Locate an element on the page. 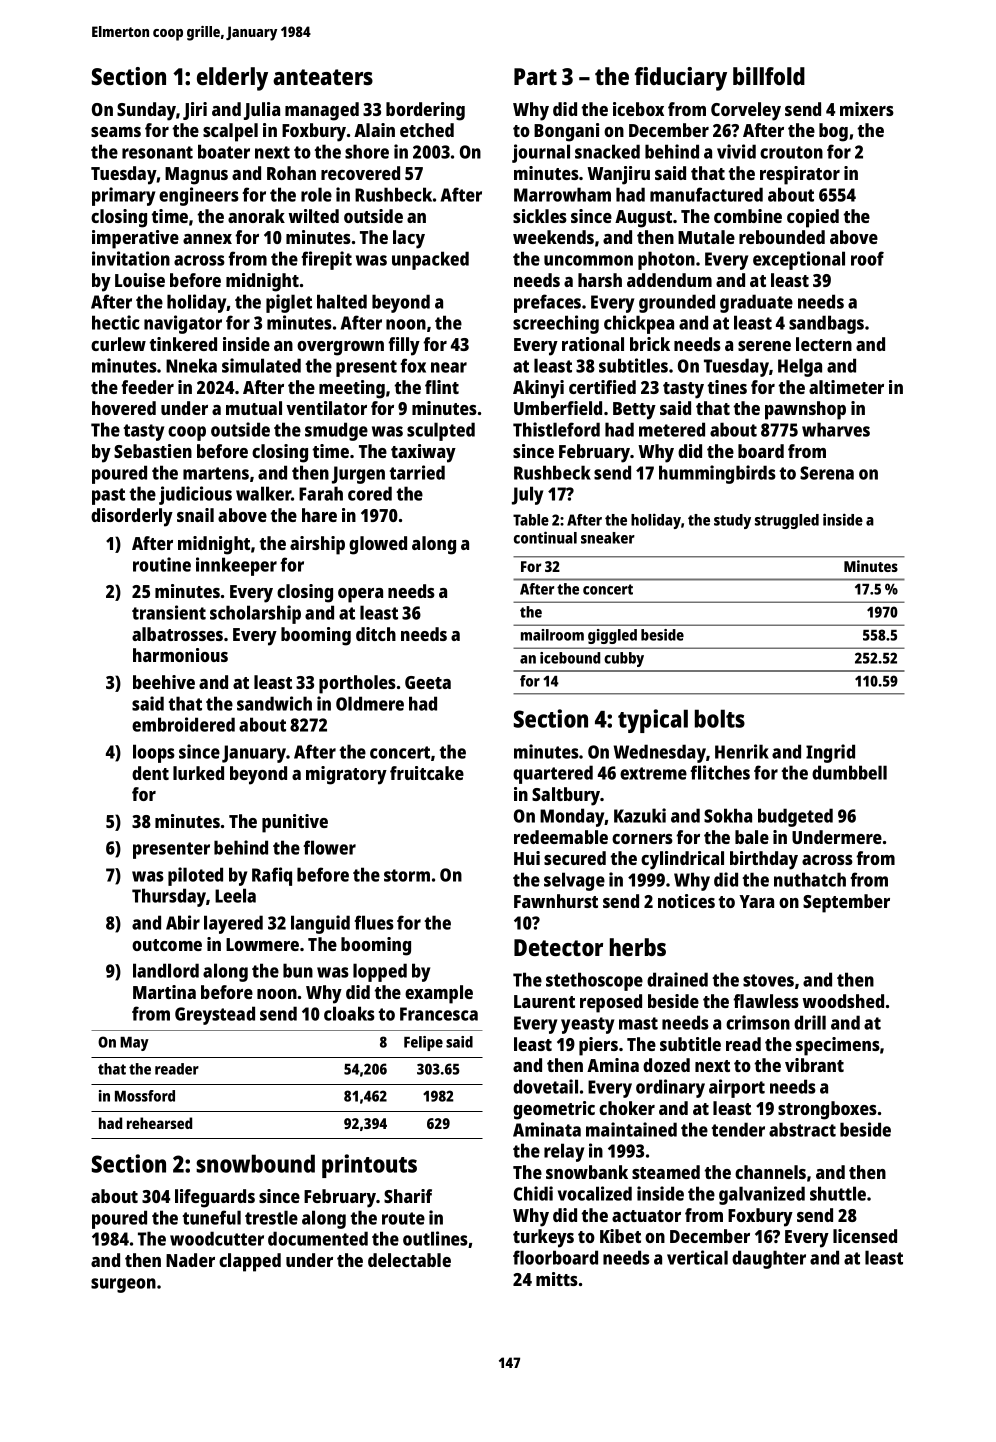 Image resolution: width=996 pixels, height=1442 pixels. rehearsed is located at coordinates (159, 1123).
